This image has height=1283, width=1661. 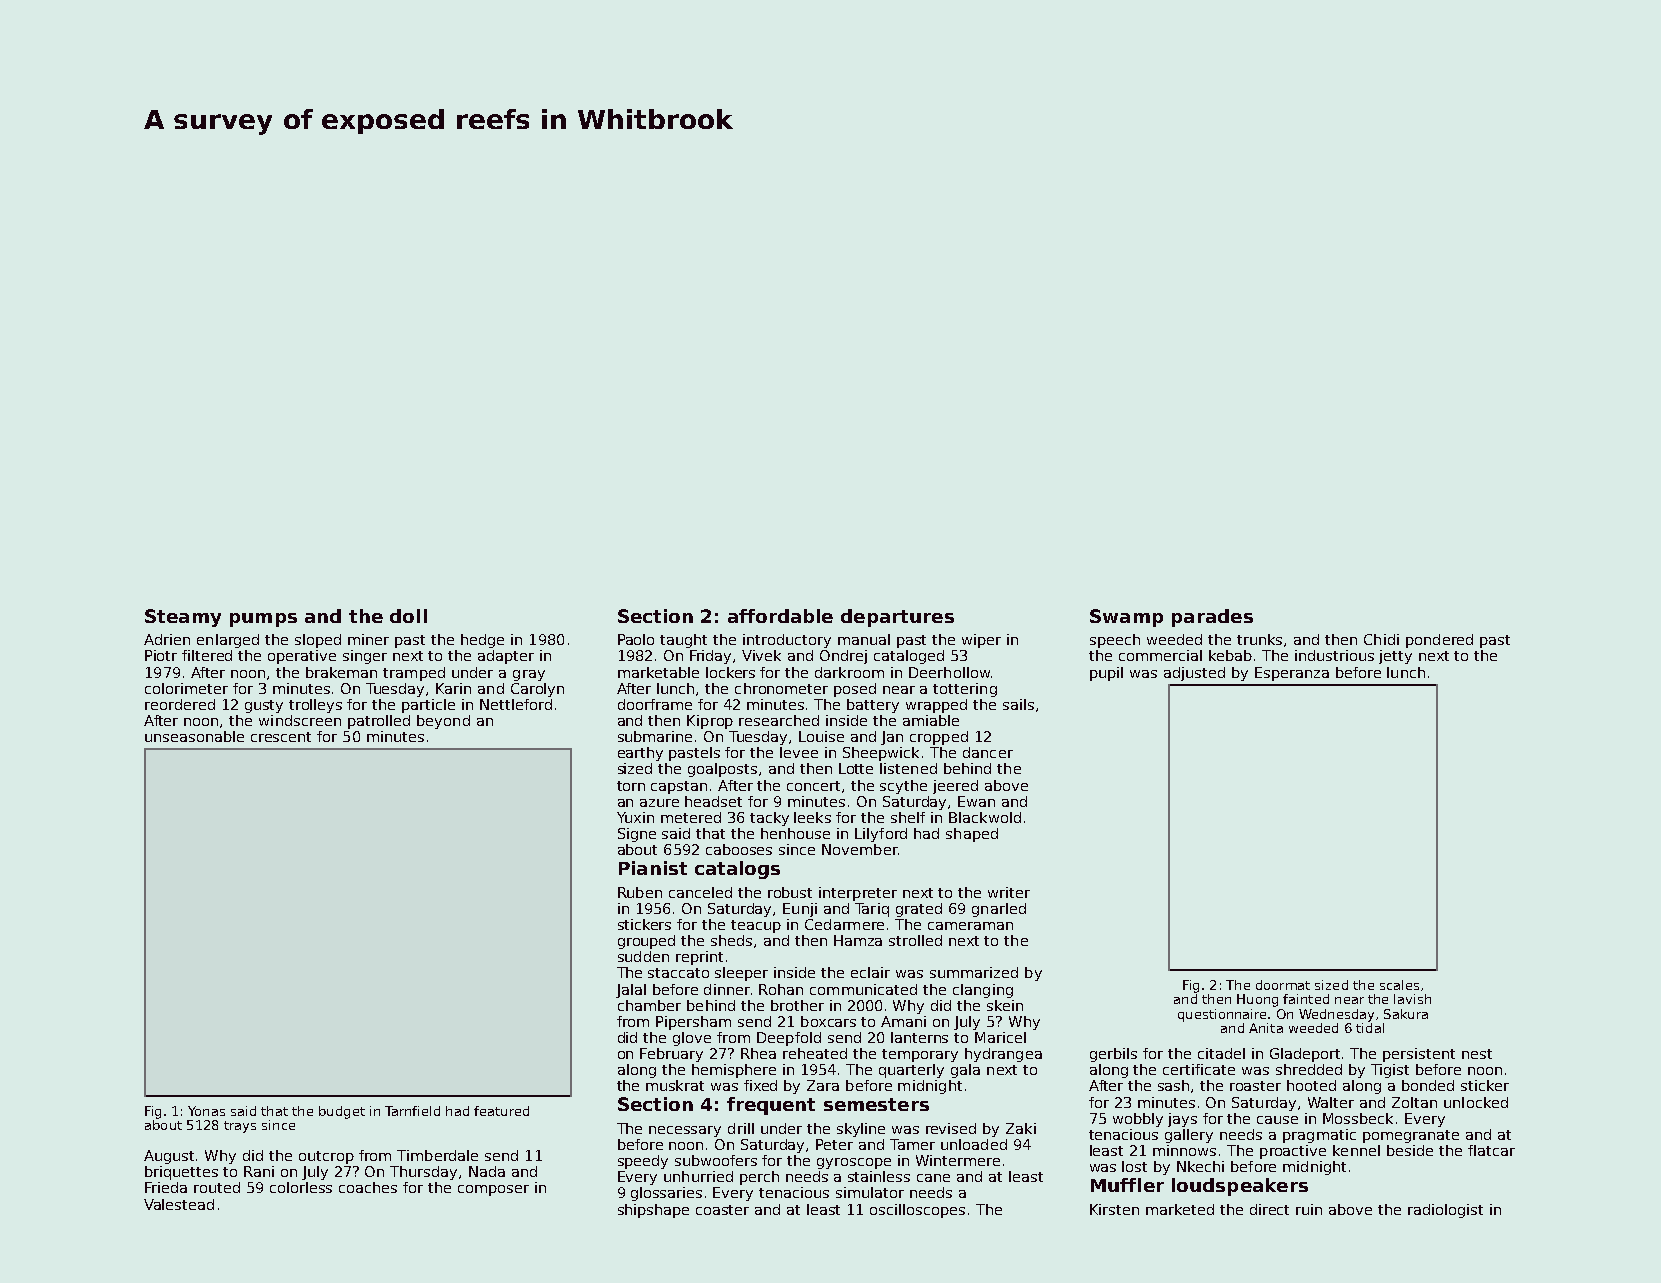 I want to click on chamber, so click(x=649, y=1005).
